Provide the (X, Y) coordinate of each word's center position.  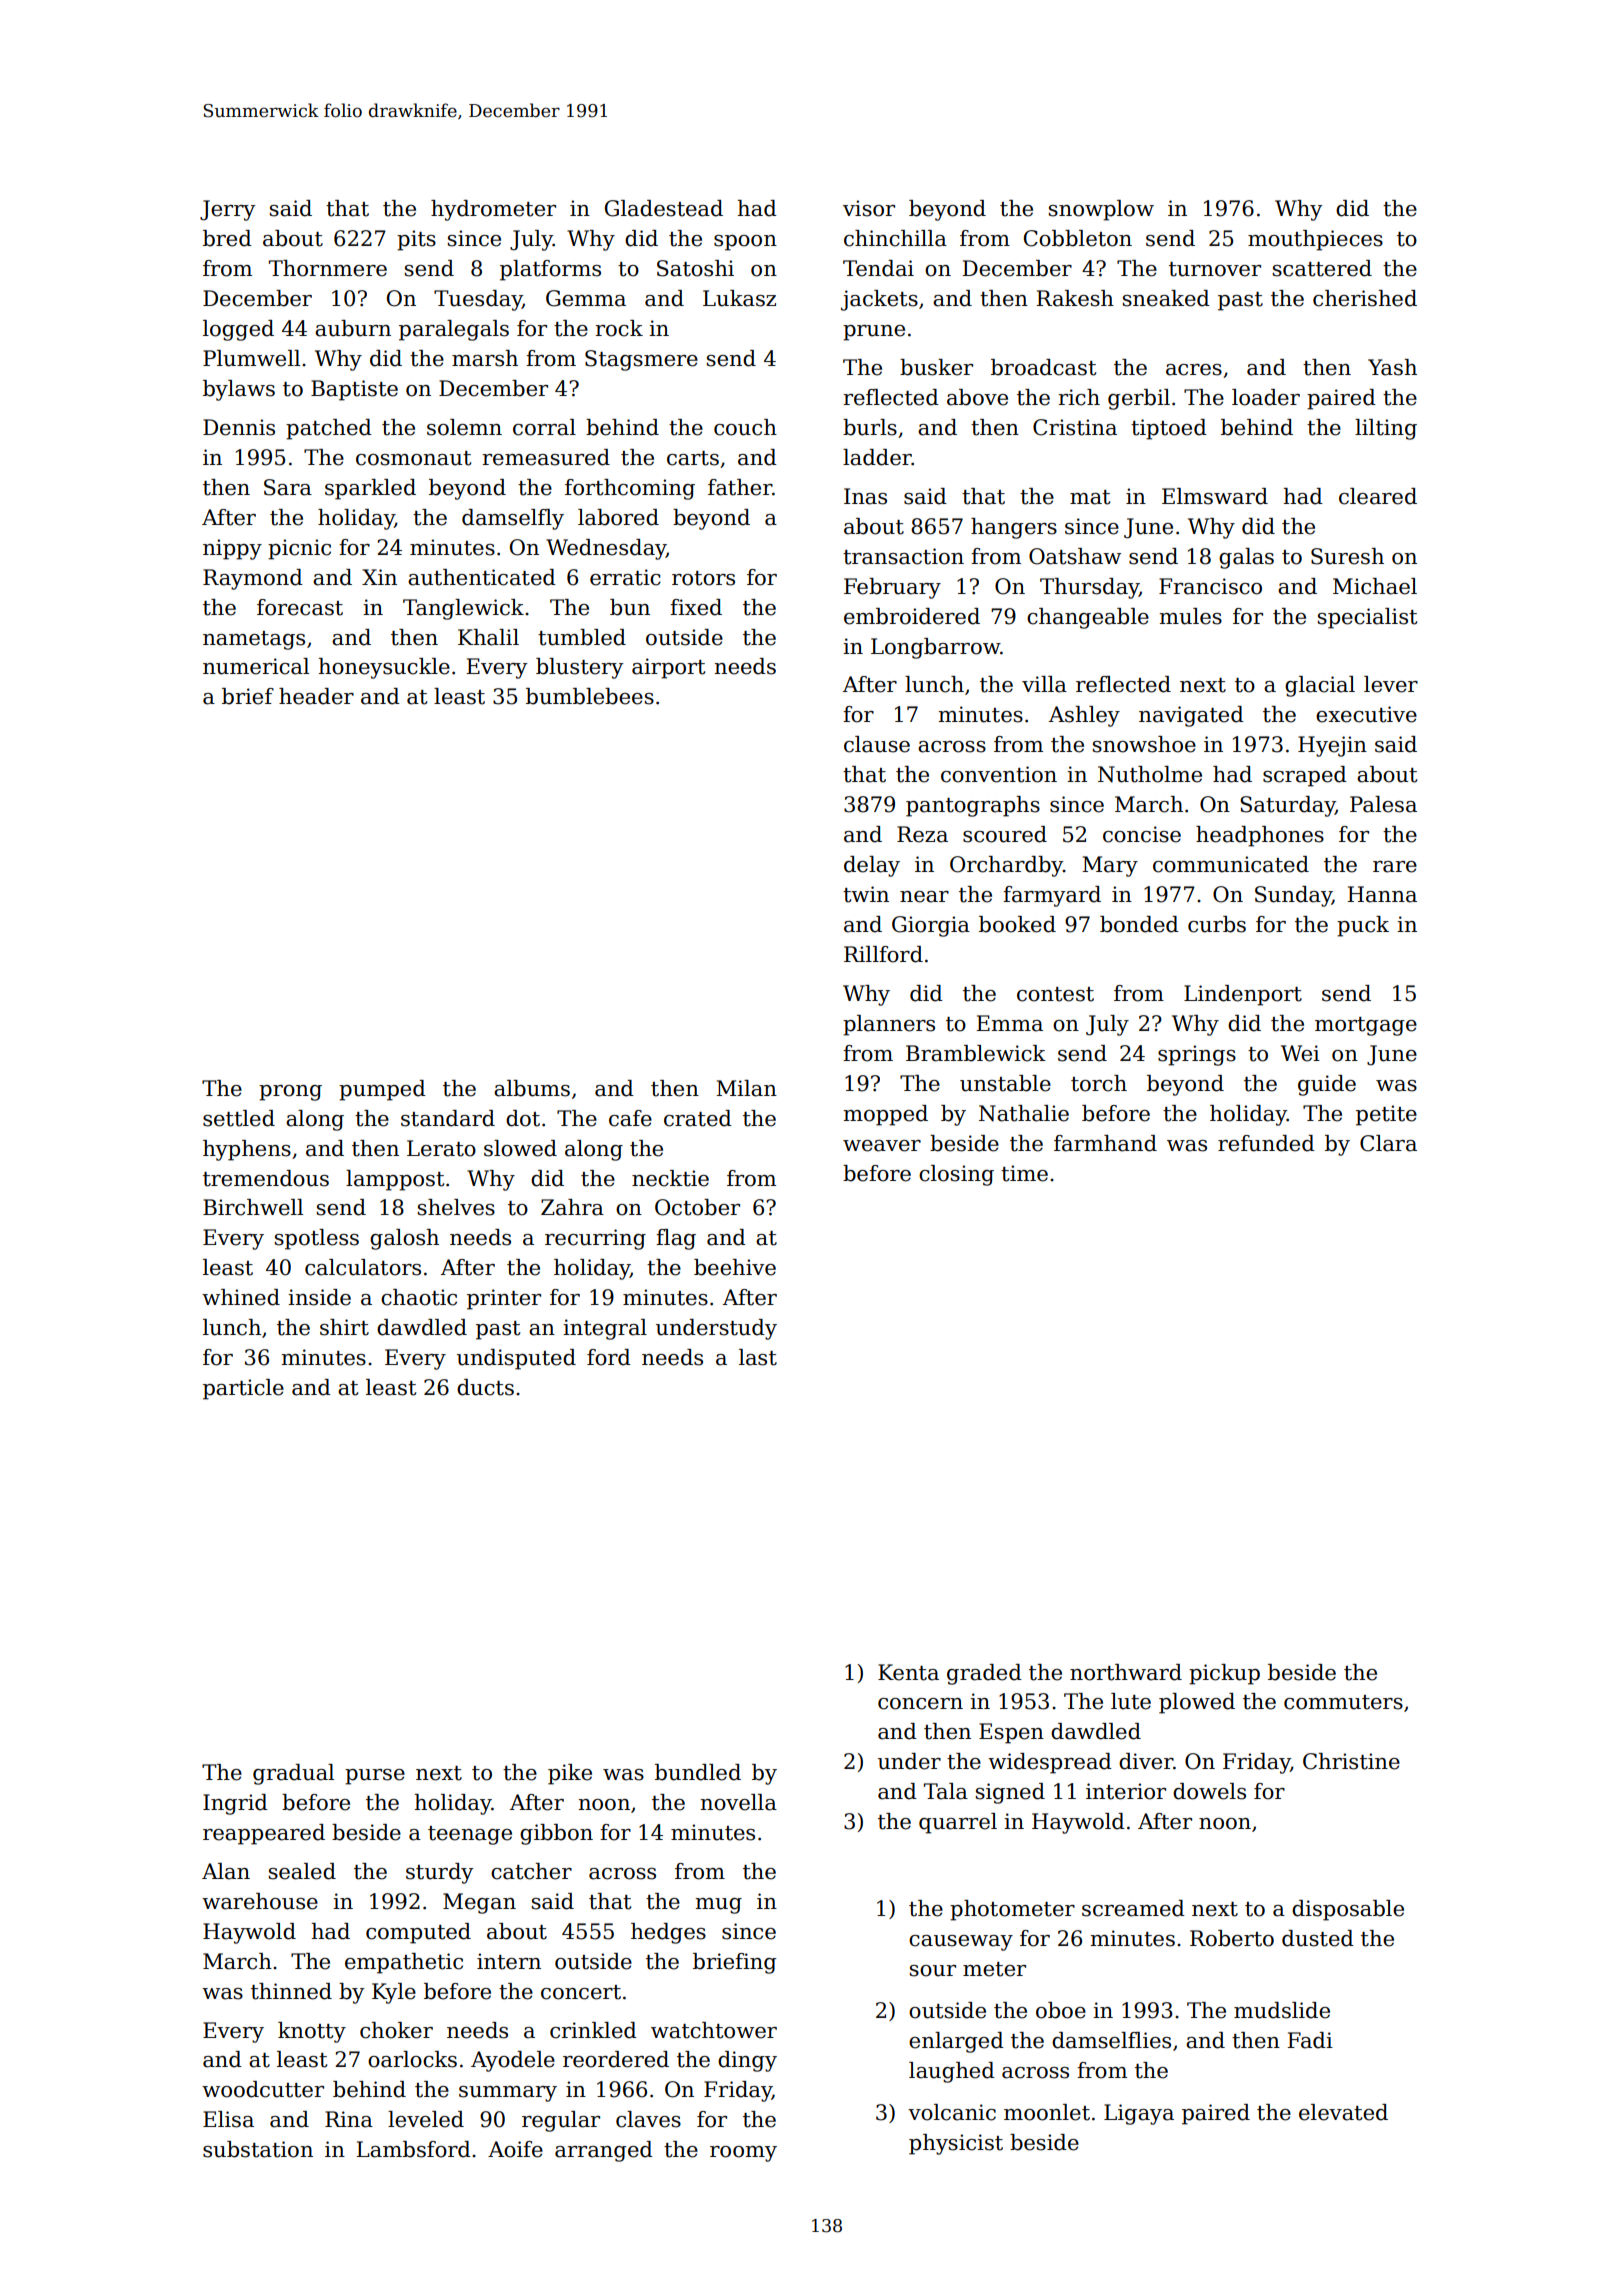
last (758, 1357)
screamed (1133, 1908)
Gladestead (664, 208)
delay (872, 866)
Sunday (1293, 896)
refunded (1266, 1143)
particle (243, 1389)
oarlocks (412, 2059)
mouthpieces (1315, 240)
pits (416, 240)
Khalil (488, 637)
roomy (743, 2154)
